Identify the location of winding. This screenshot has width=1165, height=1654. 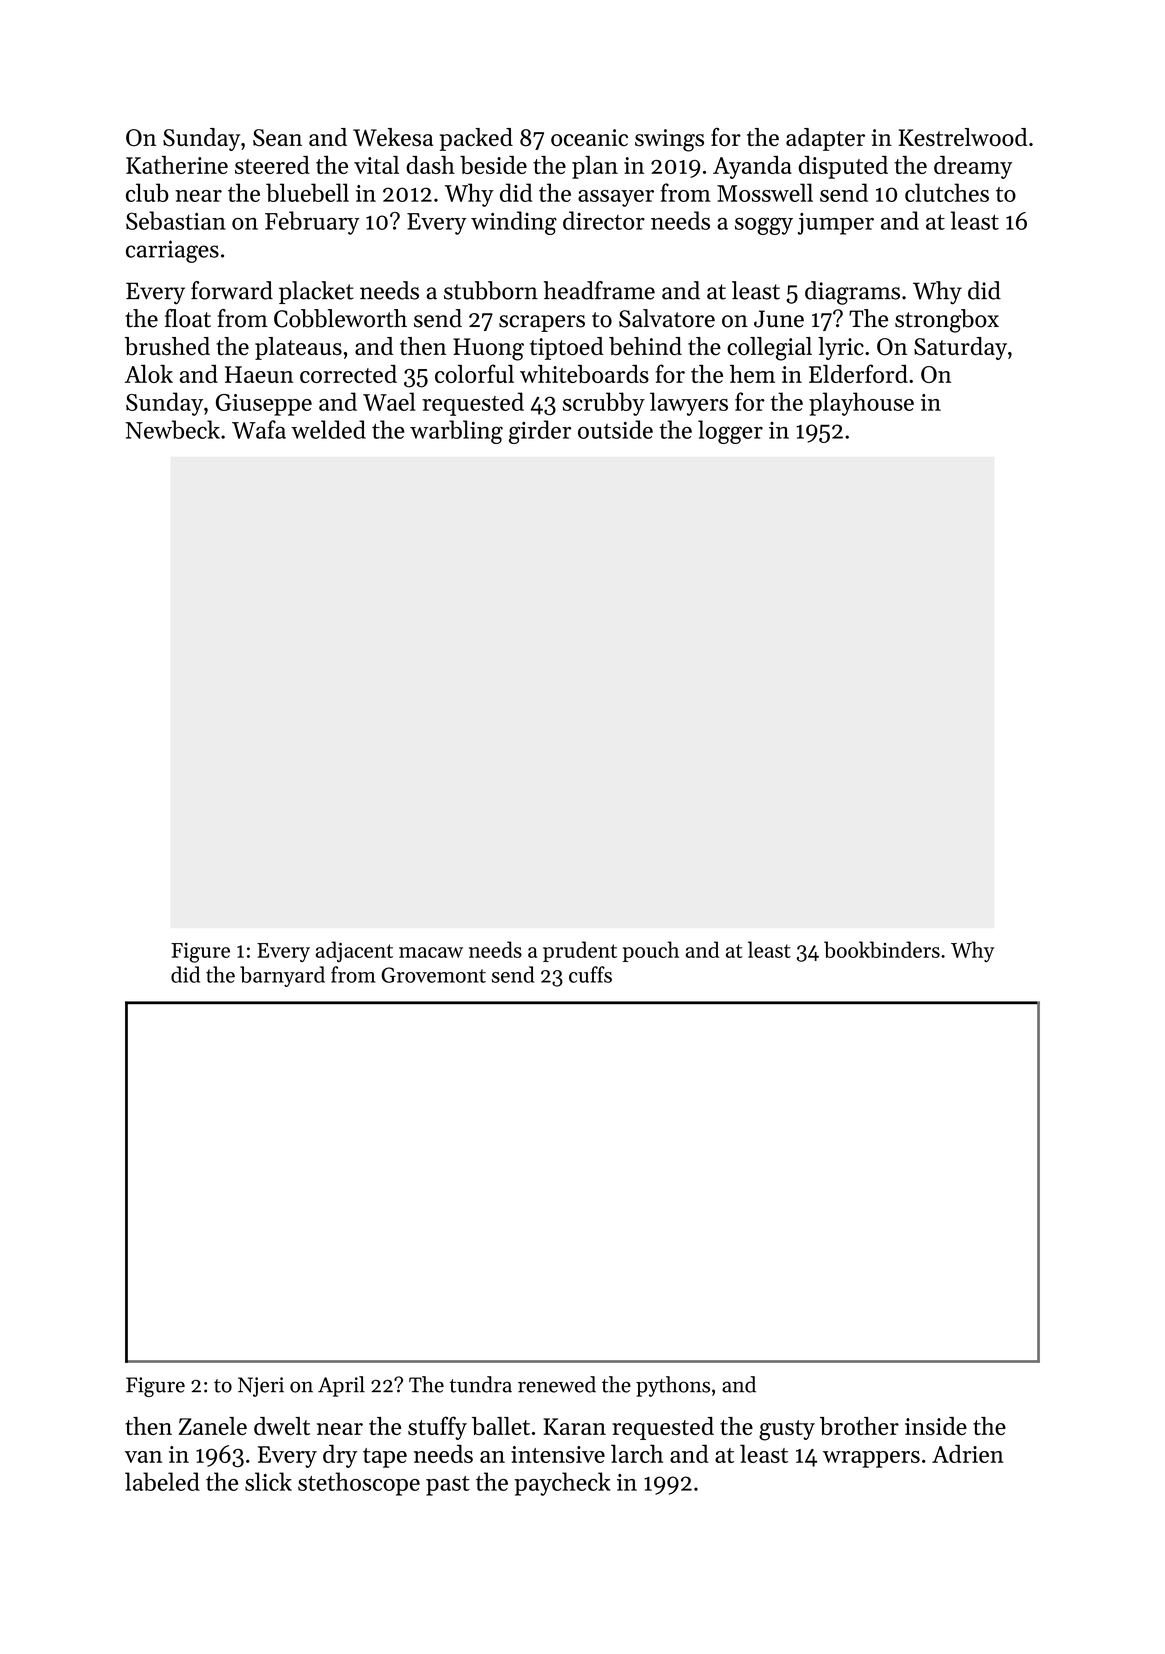
(514, 223).
